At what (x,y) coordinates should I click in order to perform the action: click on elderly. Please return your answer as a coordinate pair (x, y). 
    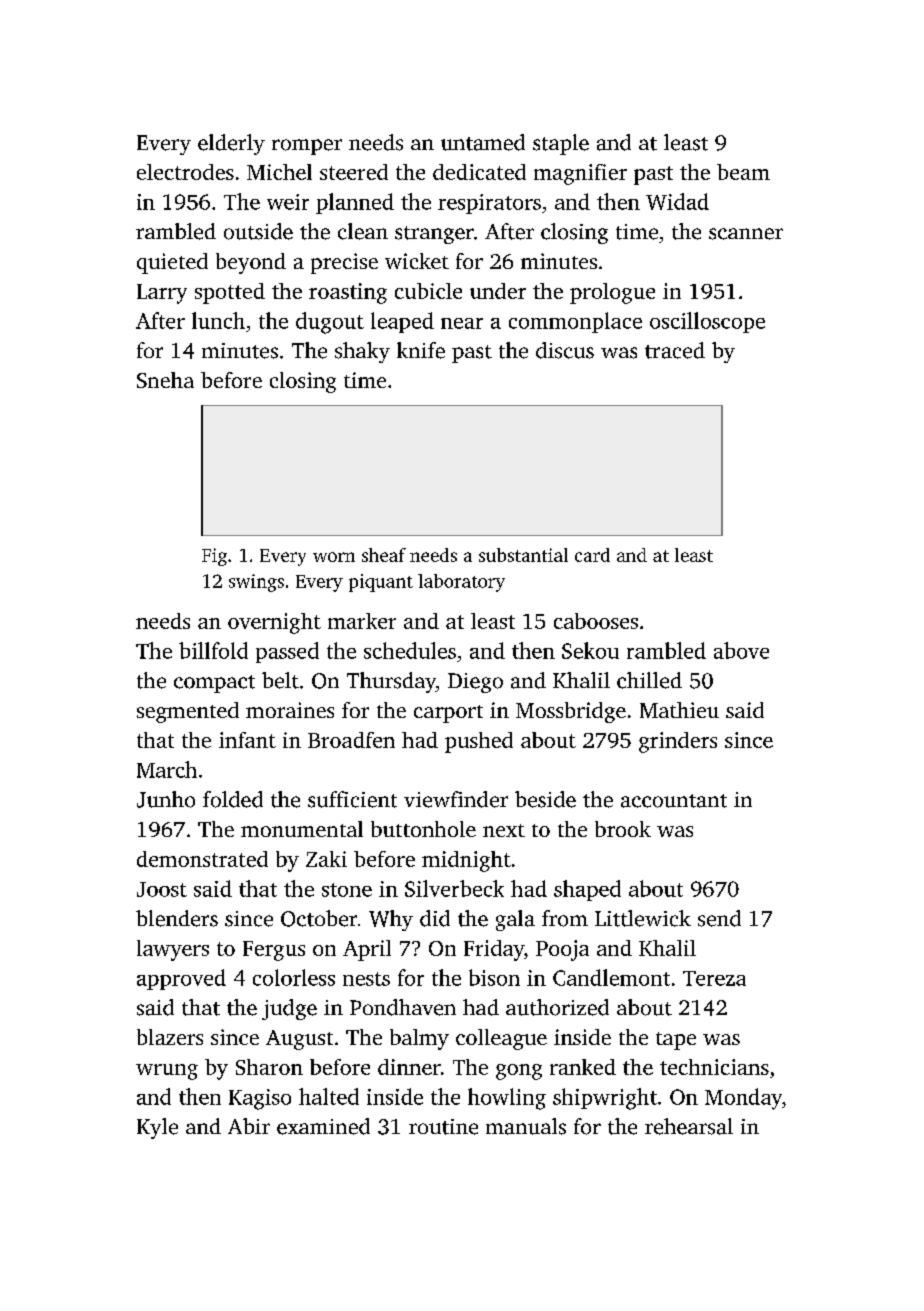
    Looking at the image, I should click on (231, 144).
